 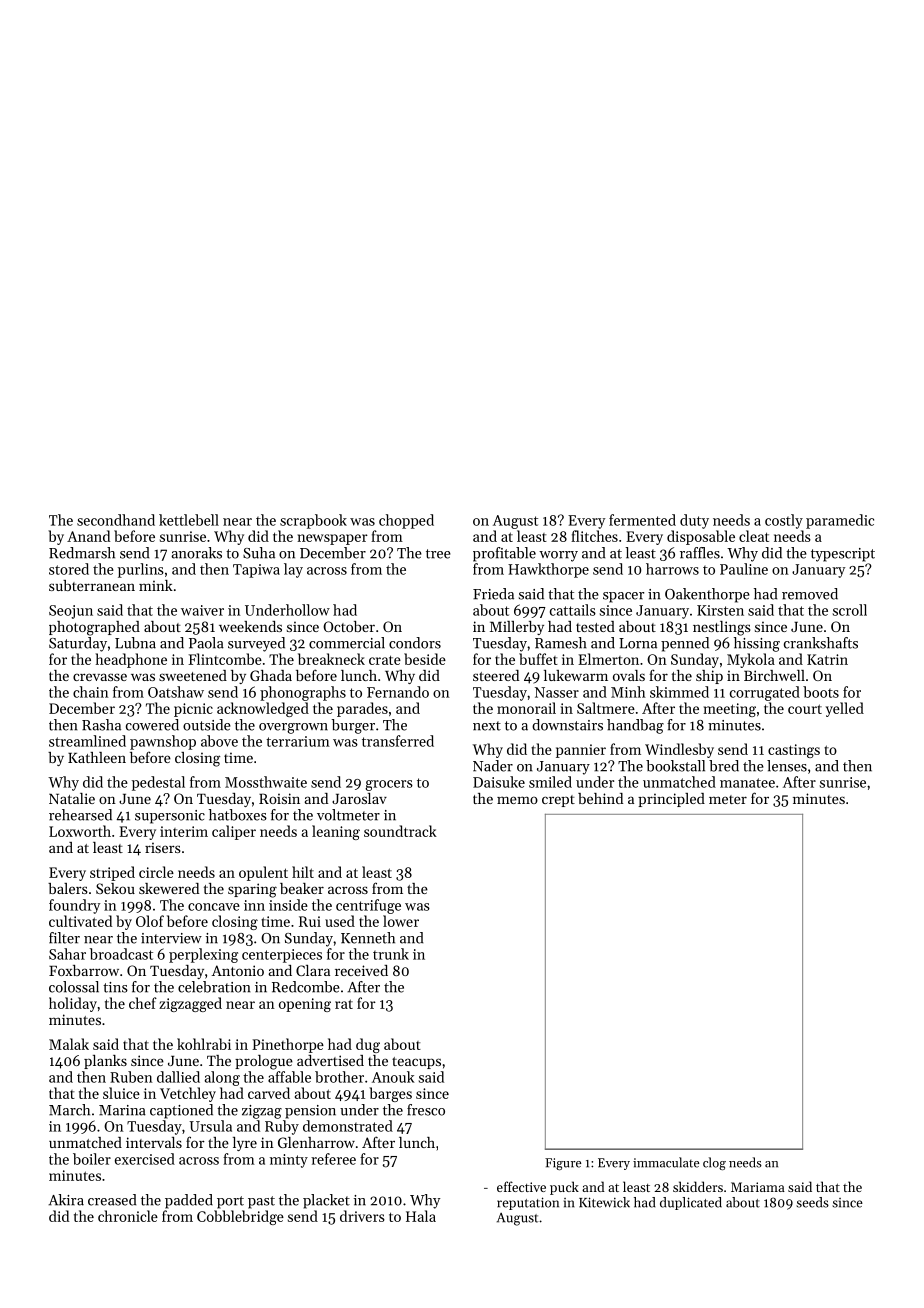 What do you see at coordinates (88, 536) in the screenshot?
I see `Anand` at bounding box center [88, 536].
